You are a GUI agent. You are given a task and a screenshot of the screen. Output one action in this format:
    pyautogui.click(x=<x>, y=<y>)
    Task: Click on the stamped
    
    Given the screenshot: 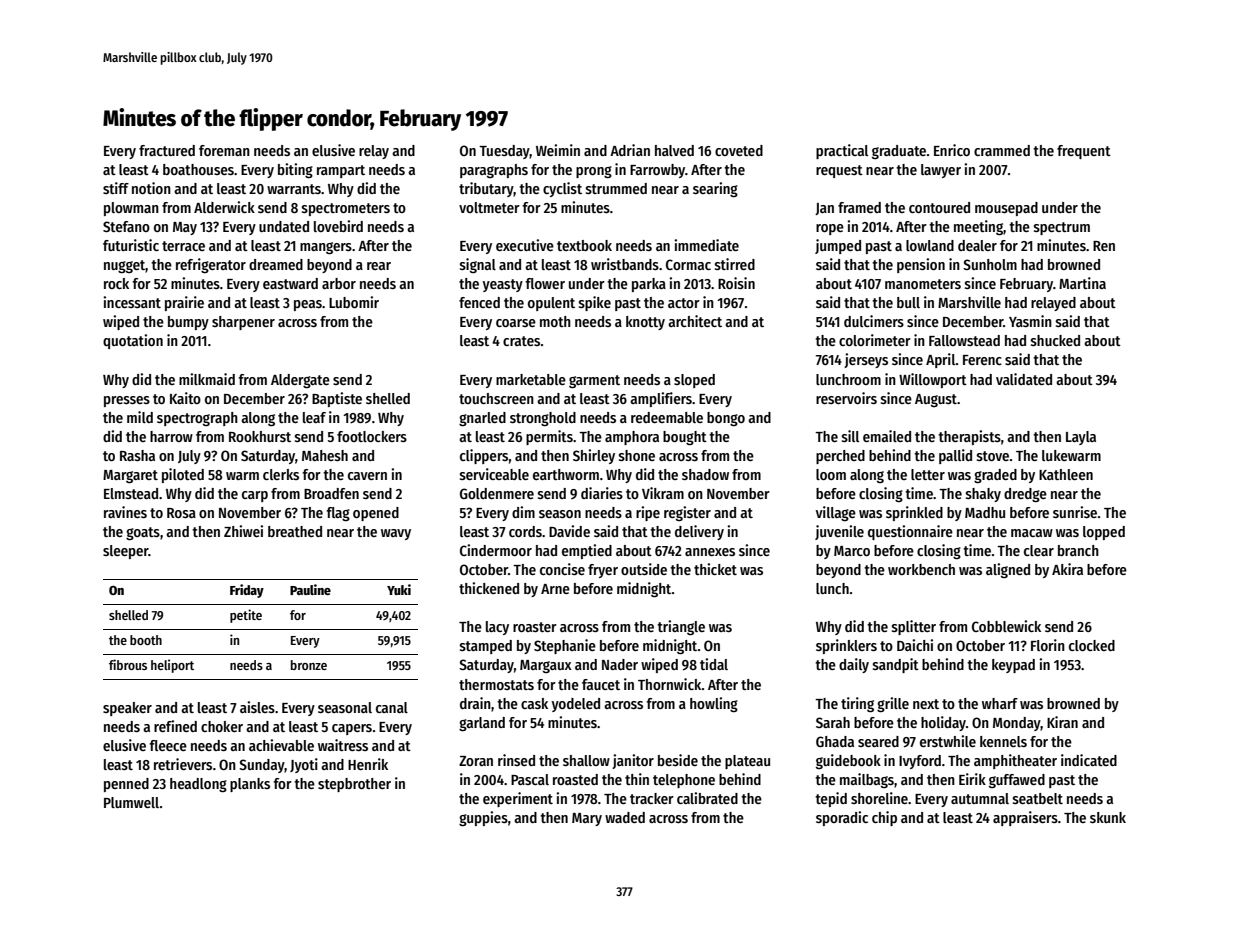 What is the action you would take?
    pyautogui.click(x=486, y=647)
